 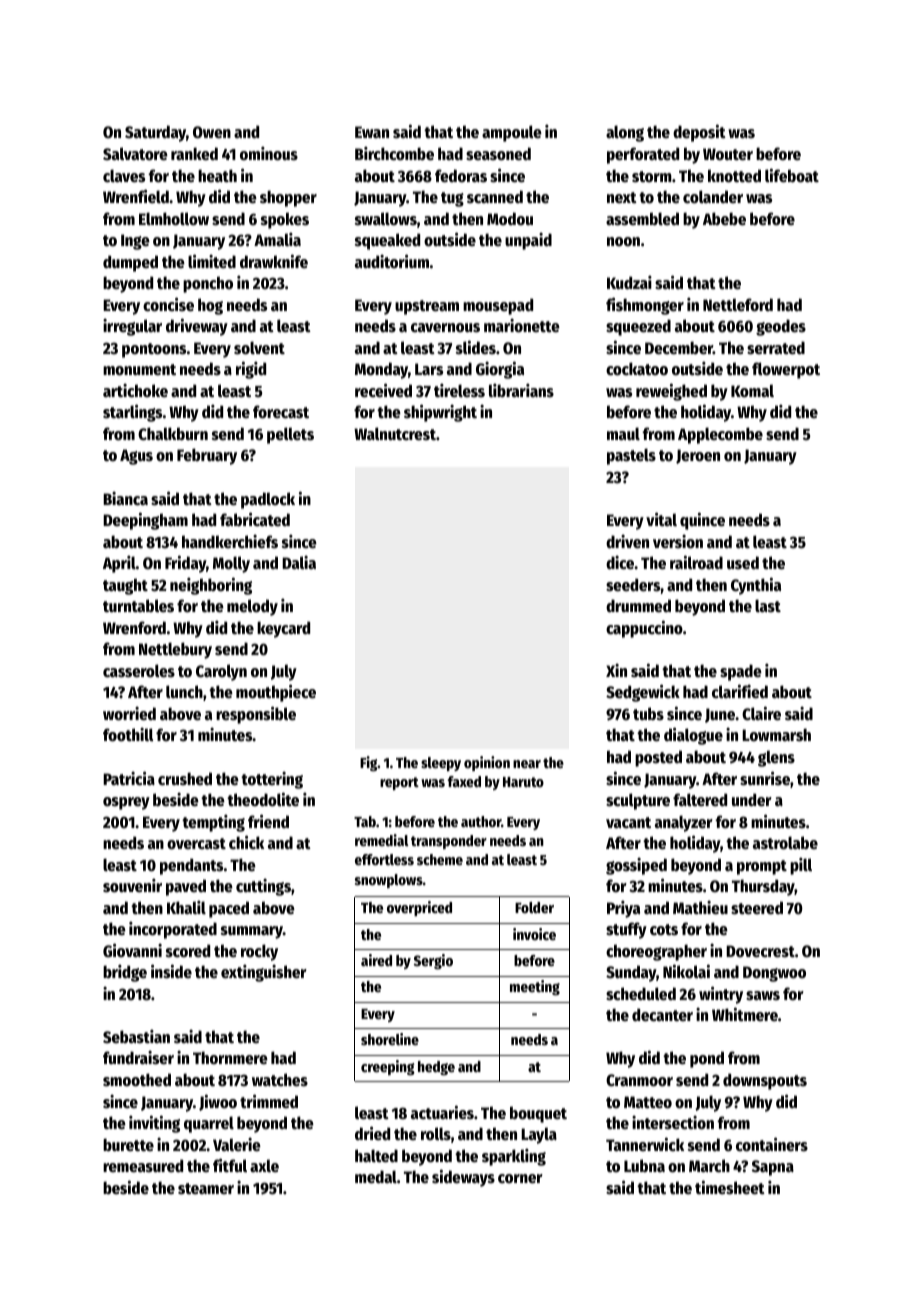 I want to click on report, so click(x=399, y=783).
